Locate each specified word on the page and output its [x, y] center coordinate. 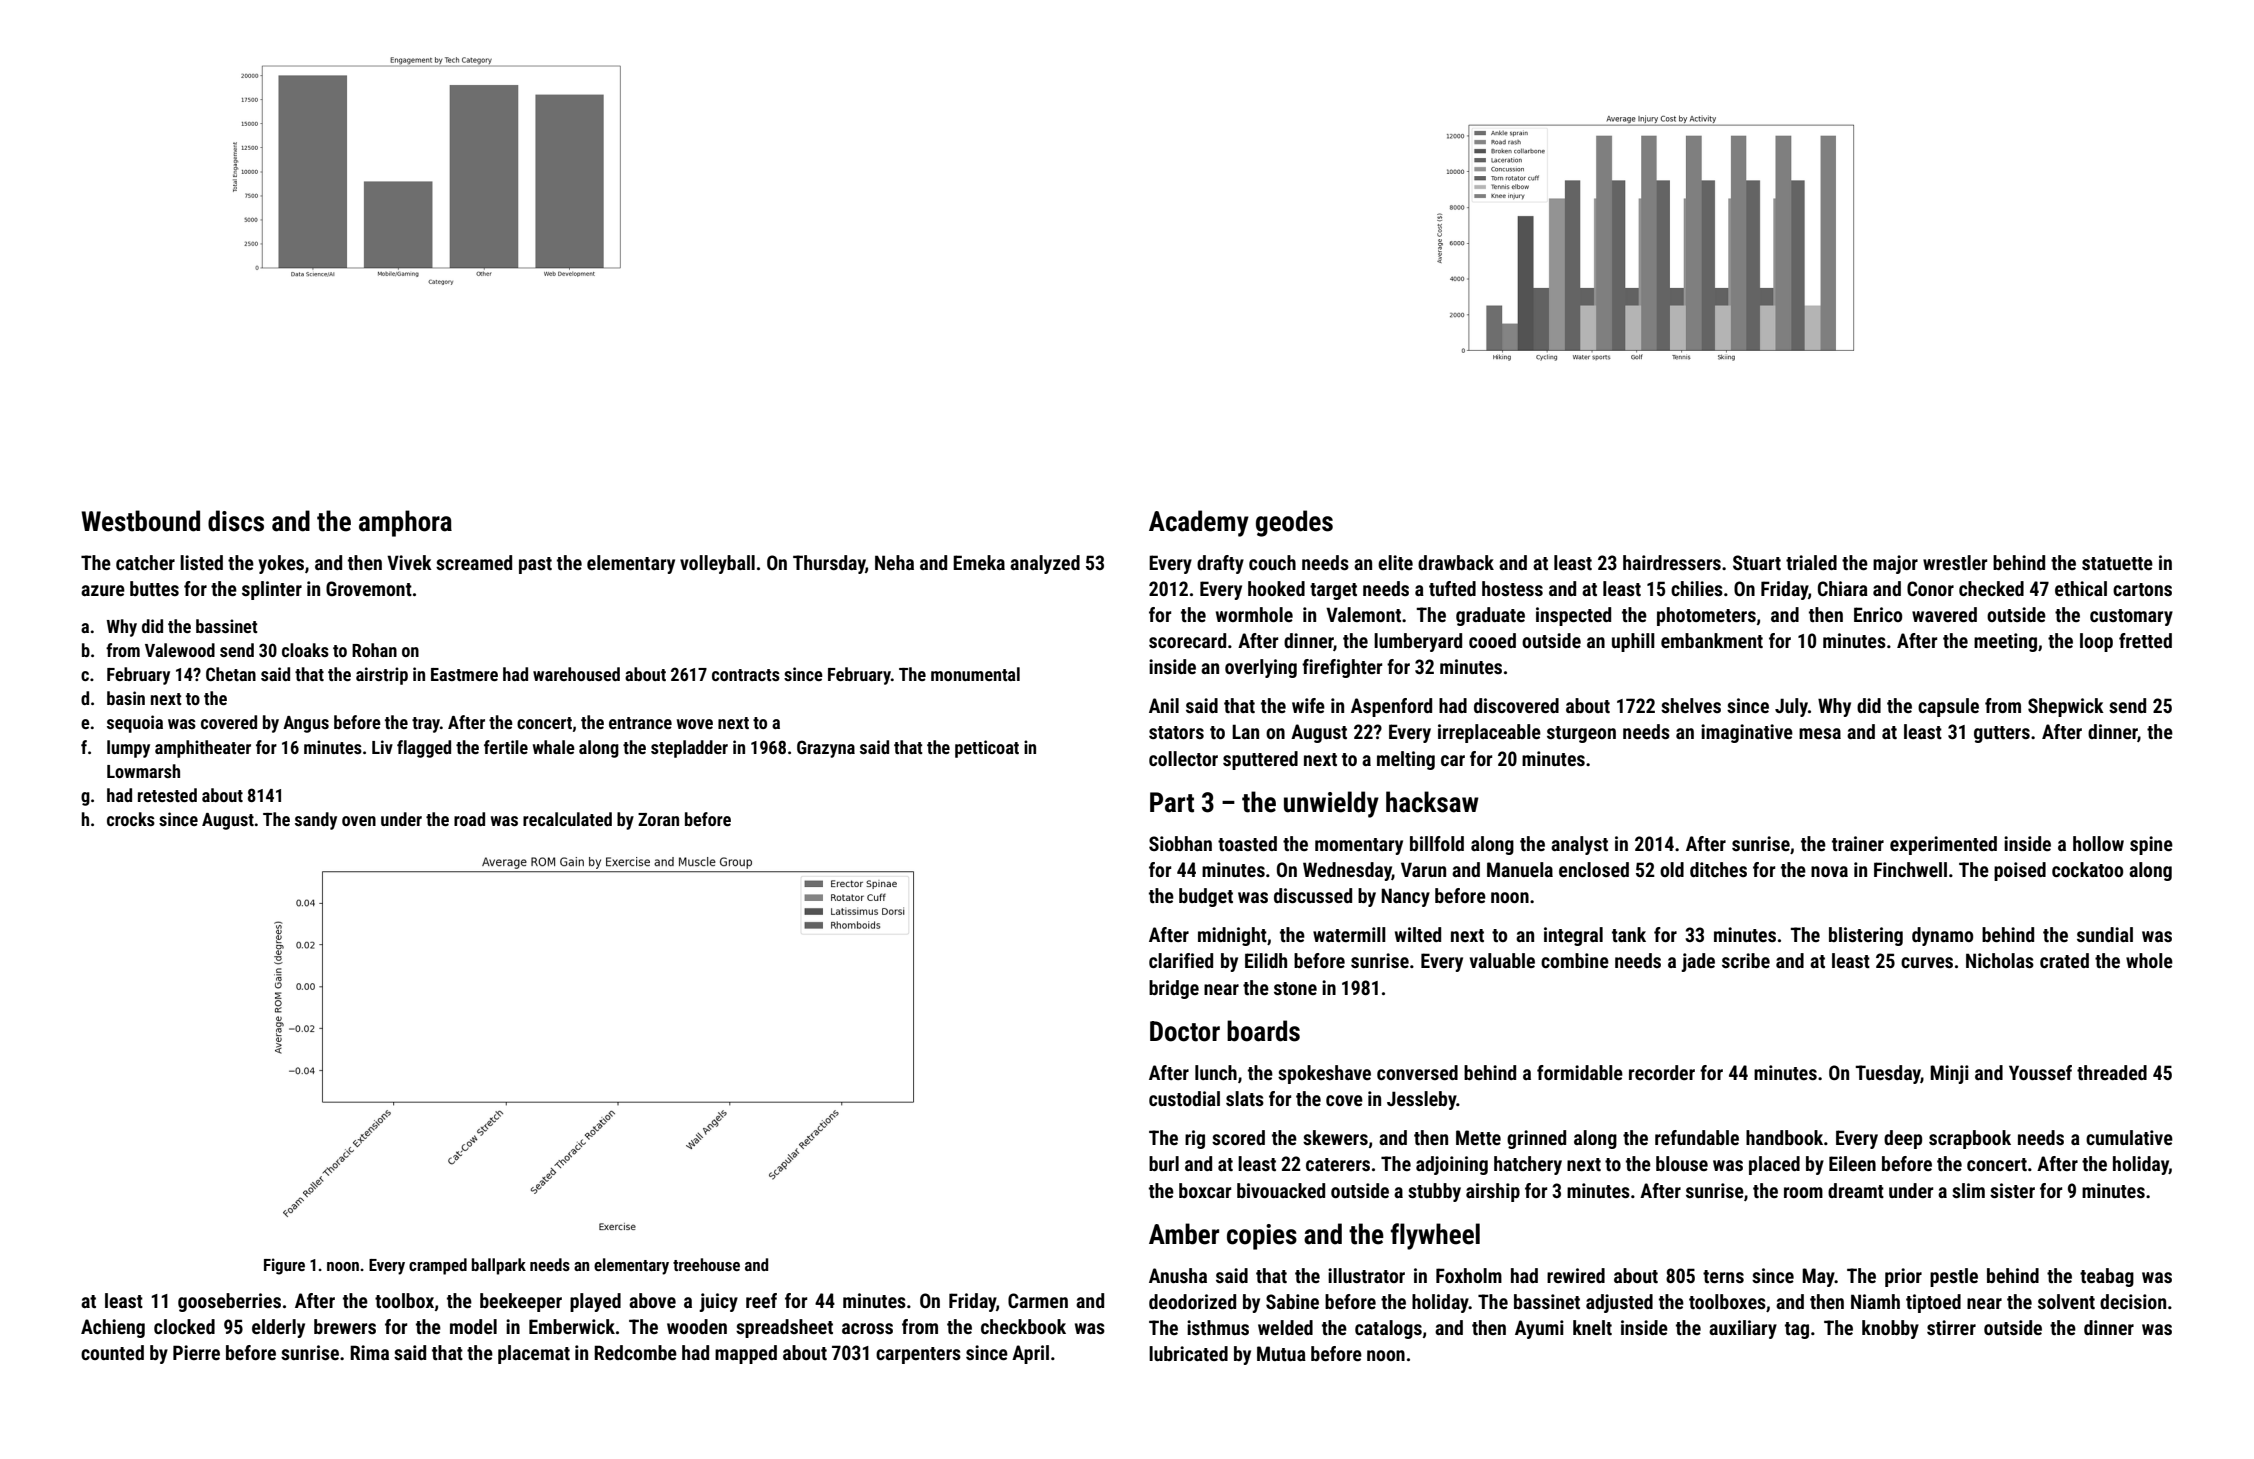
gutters [2002, 734]
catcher [145, 562]
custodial [1184, 1098]
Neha [894, 562]
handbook [1784, 1137]
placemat [534, 1354]
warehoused [576, 674]
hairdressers [1672, 562]
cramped [438, 1266]
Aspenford [1391, 707]
